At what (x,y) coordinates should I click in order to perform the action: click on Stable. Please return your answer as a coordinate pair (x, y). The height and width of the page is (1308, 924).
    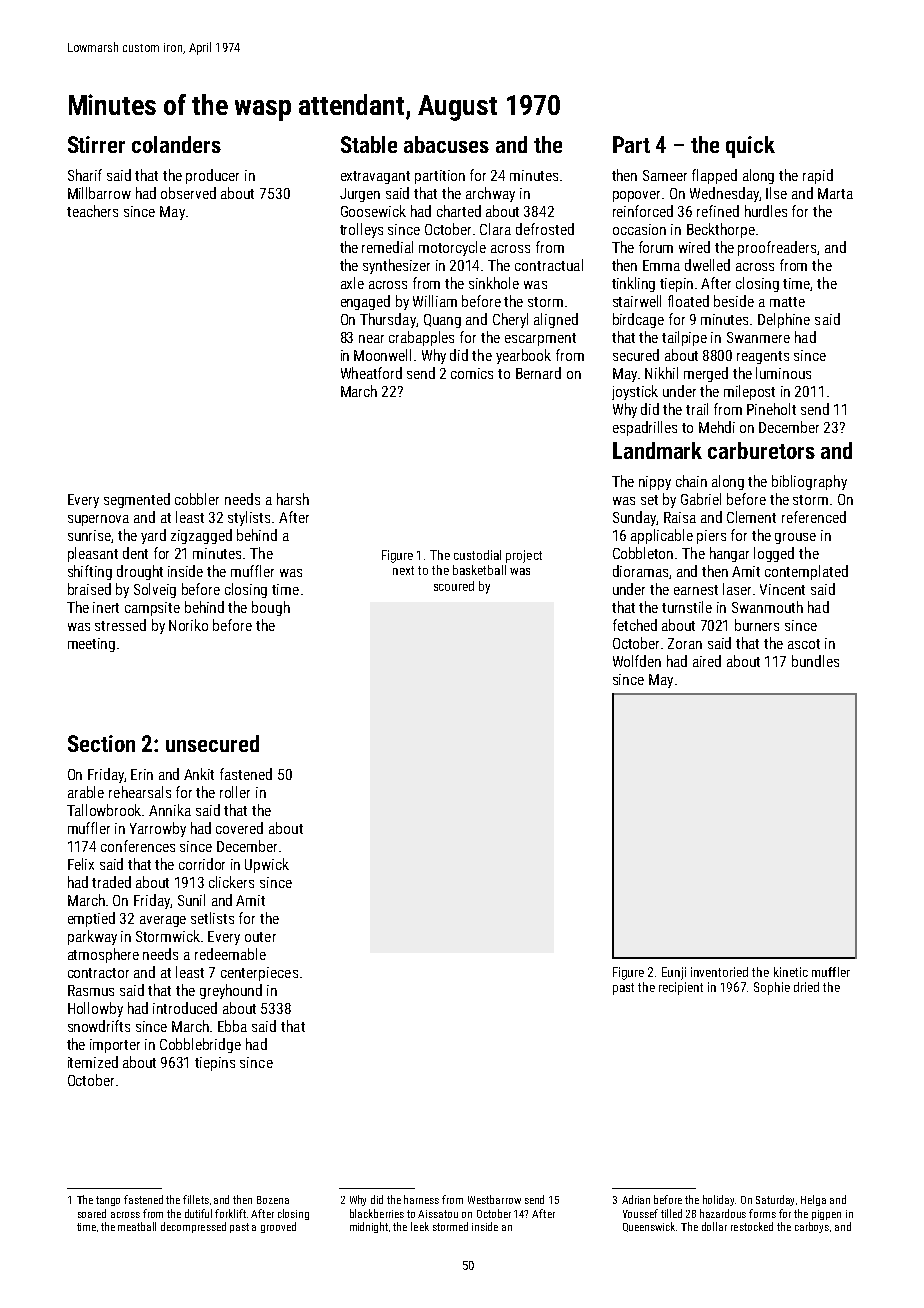
    Looking at the image, I should click on (369, 144).
